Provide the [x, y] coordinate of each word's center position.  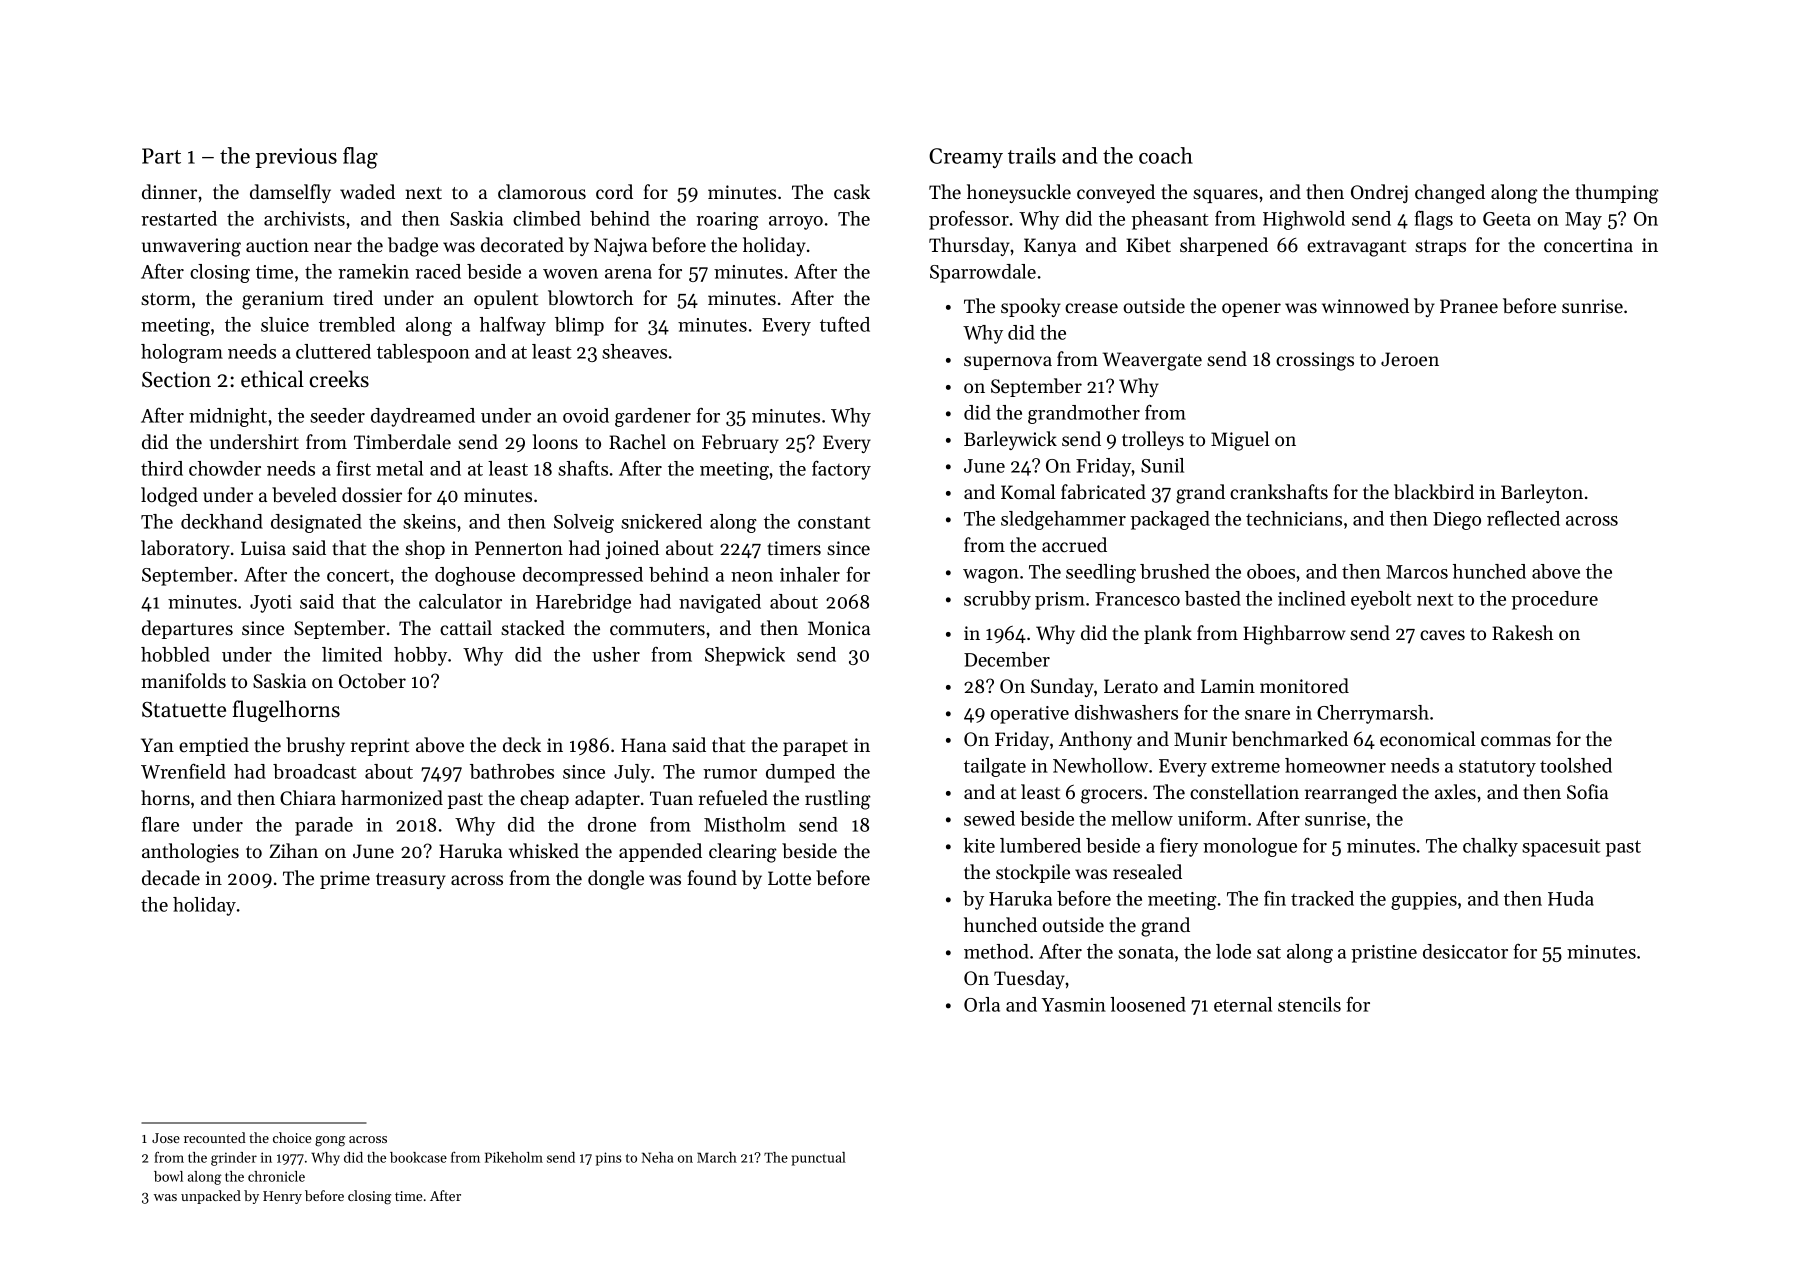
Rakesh [1522, 632]
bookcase [418, 1157]
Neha [657, 1157]
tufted [845, 324]
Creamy [966, 158]
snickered [661, 521]
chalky [1490, 847]
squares [1225, 196]
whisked [544, 850]
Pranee [1469, 306]
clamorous [542, 191]
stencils [1309, 1004]
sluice [285, 324]
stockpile [1033, 873]
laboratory [185, 549]
